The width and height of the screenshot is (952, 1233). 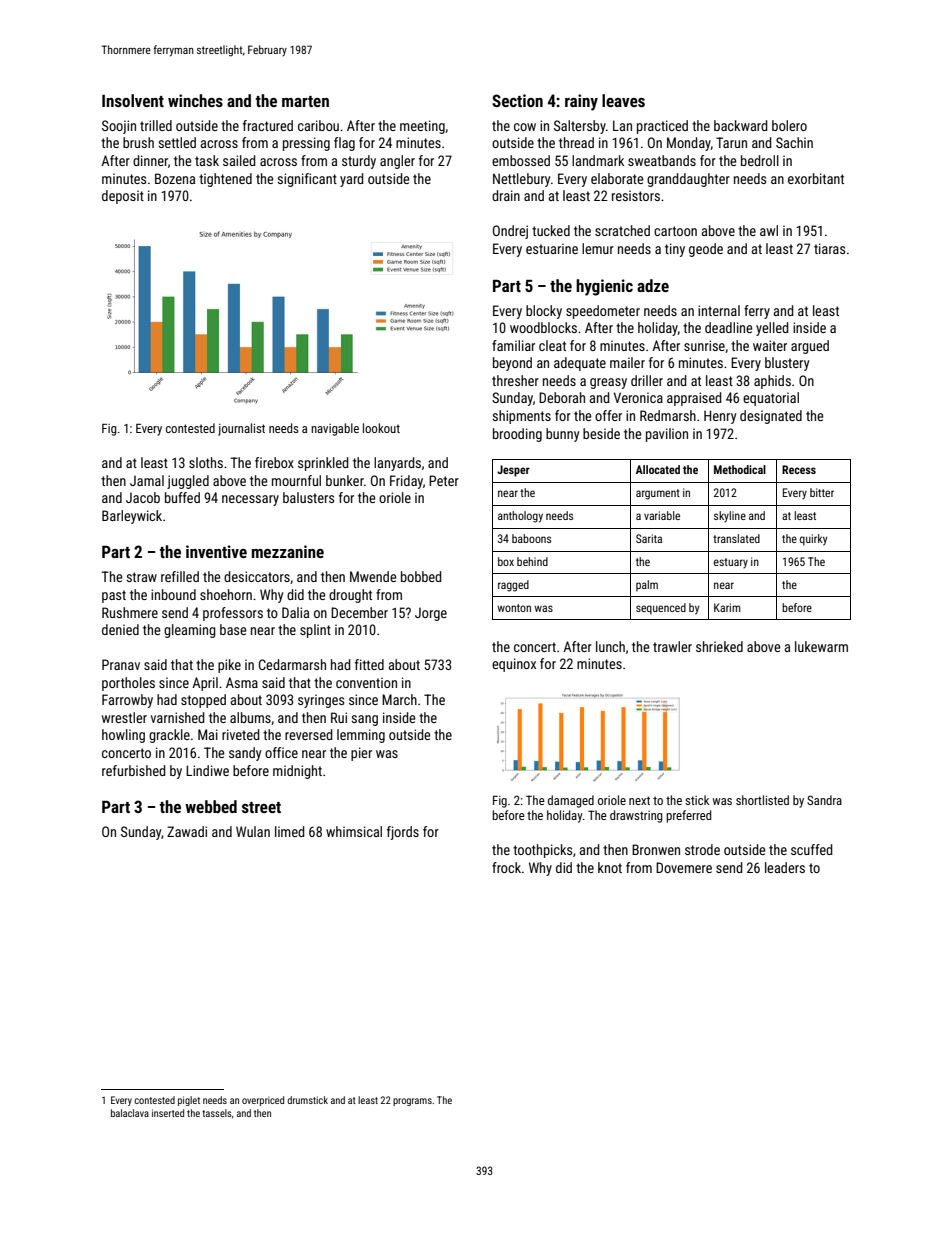 What do you see at coordinates (514, 665) in the screenshot?
I see `equinox` at bounding box center [514, 665].
